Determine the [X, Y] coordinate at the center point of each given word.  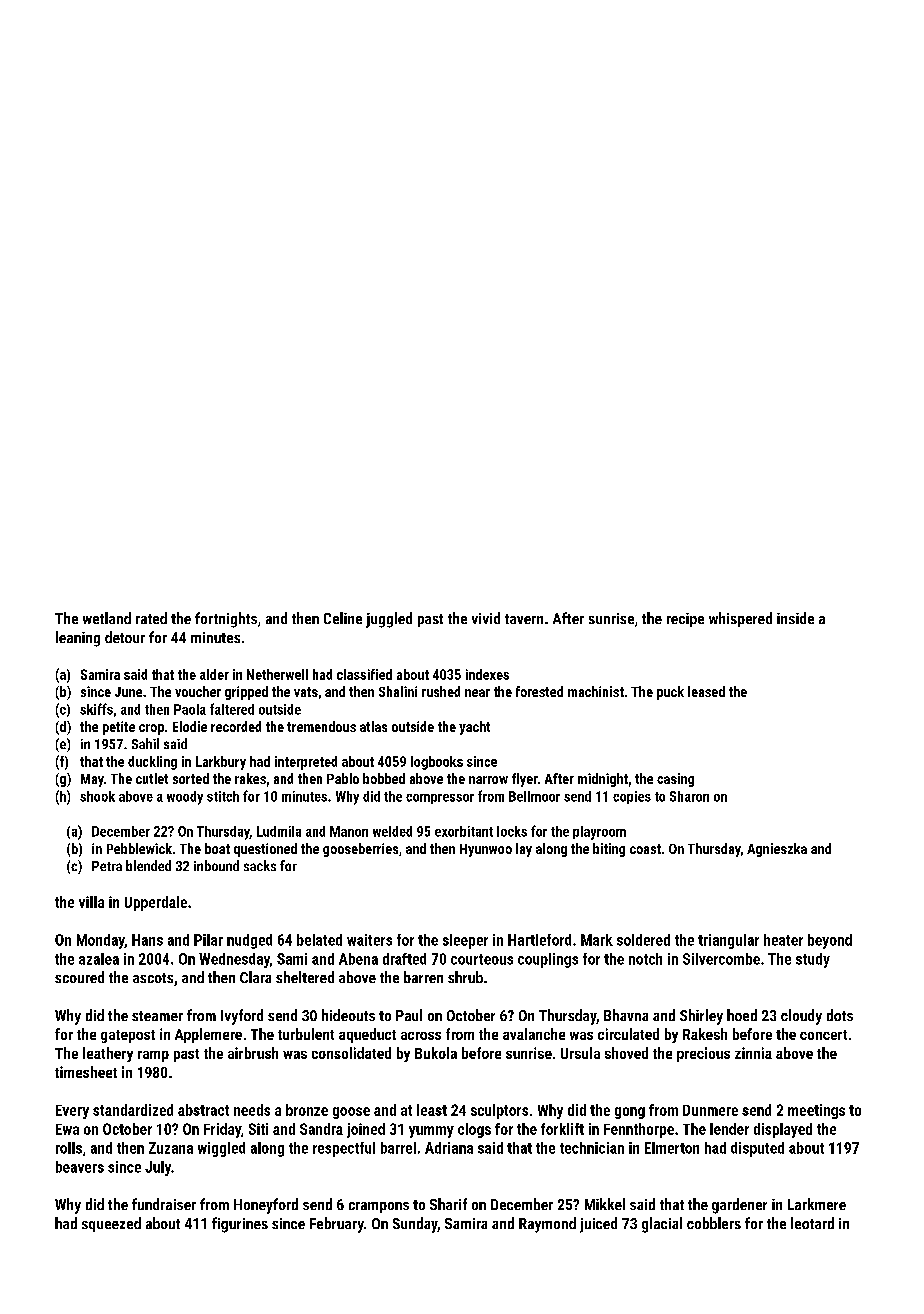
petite [119, 728]
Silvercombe [721, 959]
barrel [398, 1148]
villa [91, 902]
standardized [133, 1110]
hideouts [348, 1015]
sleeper [465, 941]
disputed [757, 1149]
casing [675, 780]
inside [795, 618]
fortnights [226, 620]
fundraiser [164, 1204]
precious [703, 1054]
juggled [389, 620]
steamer [157, 1016]
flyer [525, 780]
